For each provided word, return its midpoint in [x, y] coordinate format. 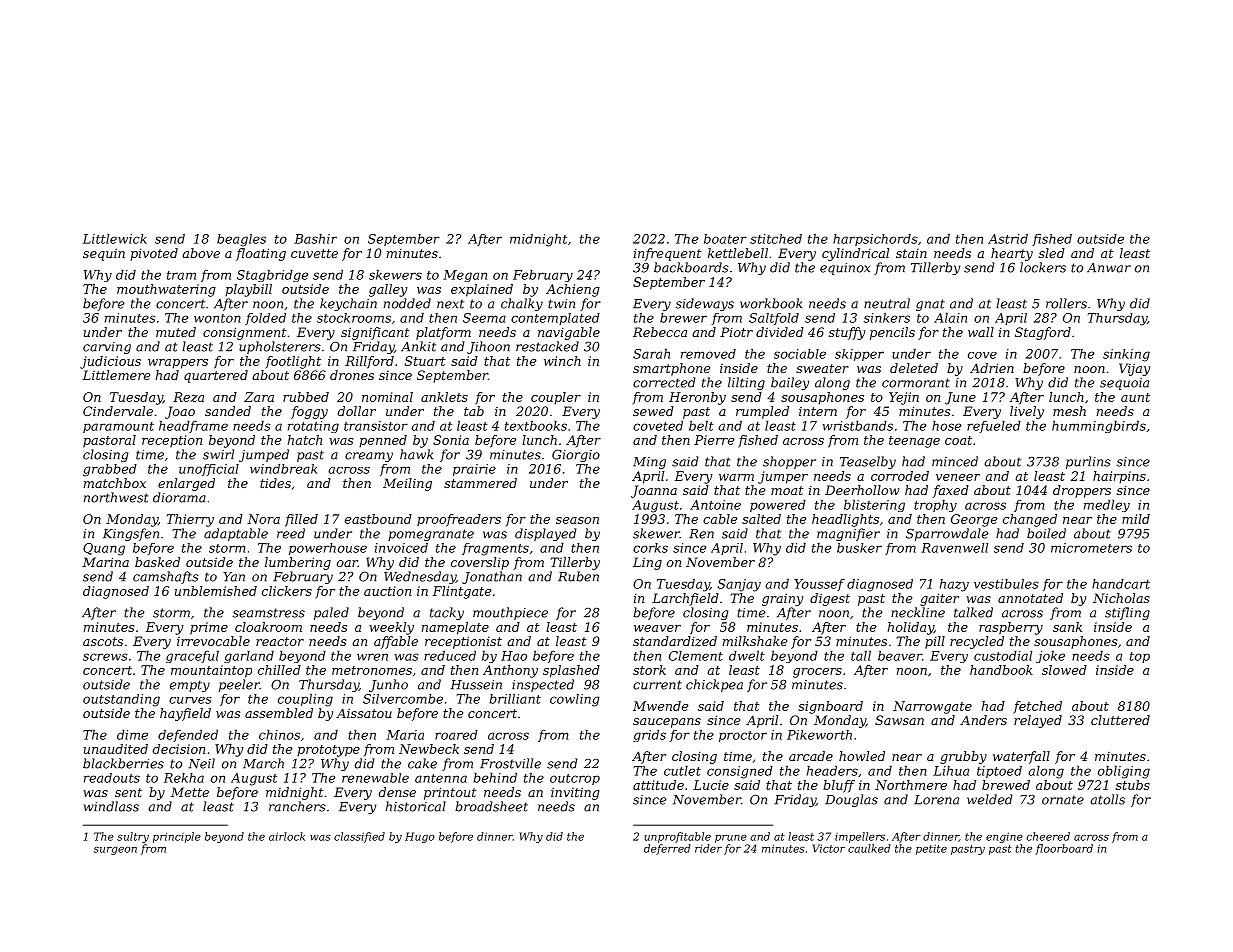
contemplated [555, 319]
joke [1050, 656]
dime [132, 734]
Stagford [1043, 333]
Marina [105, 562]
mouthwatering [166, 290]
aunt [1135, 397]
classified [359, 837]
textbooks [536, 425]
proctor [743, 736]
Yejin [904, 398]
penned [383, 441]
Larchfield [685, 599]
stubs [1133, 785]
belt [701, 425]
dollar [357, 411]
